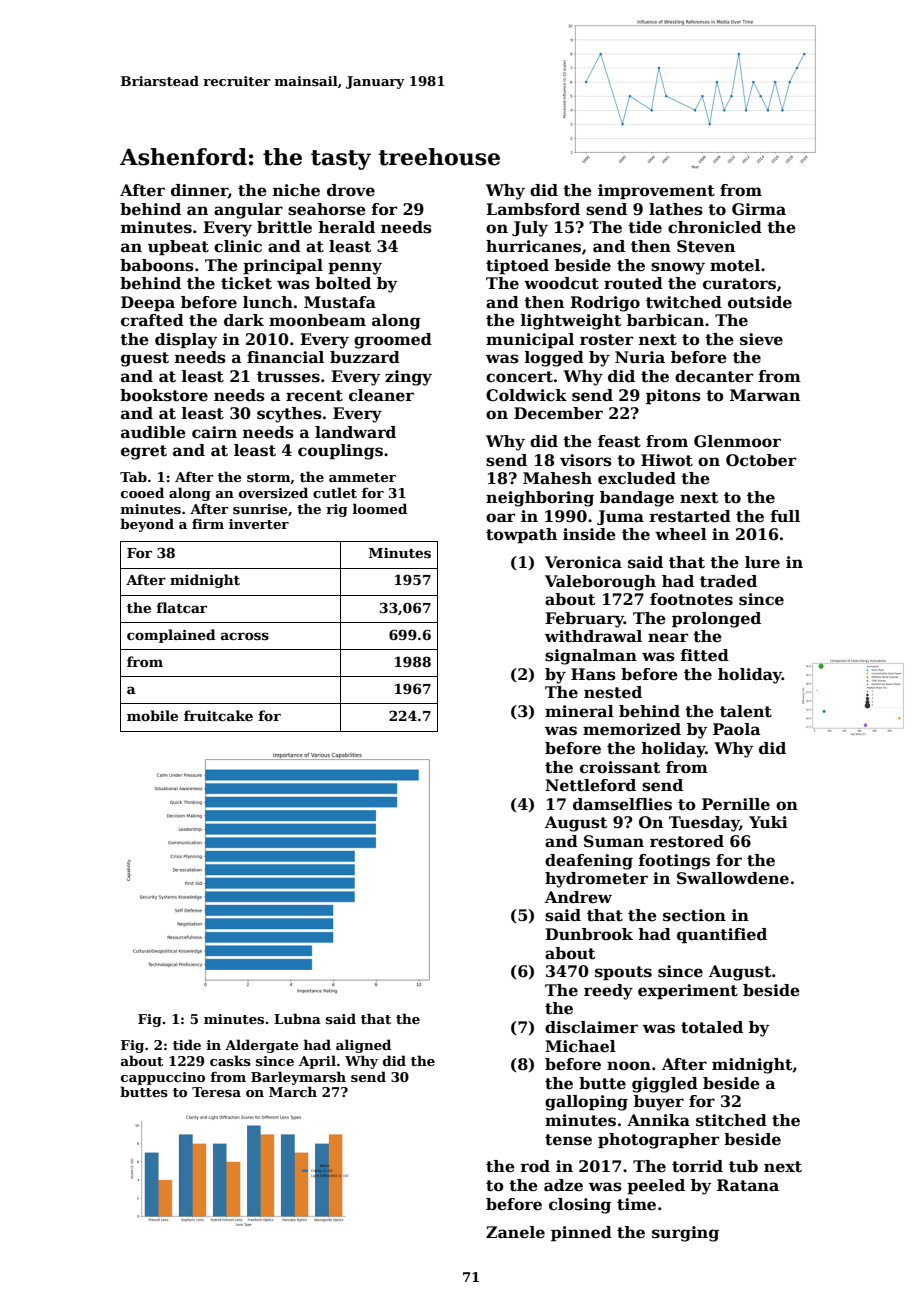 The width and height of the image is (924, 1314). Describe the element at coordinates (216, 1092) in the image. I see `Teresa` at that location.
